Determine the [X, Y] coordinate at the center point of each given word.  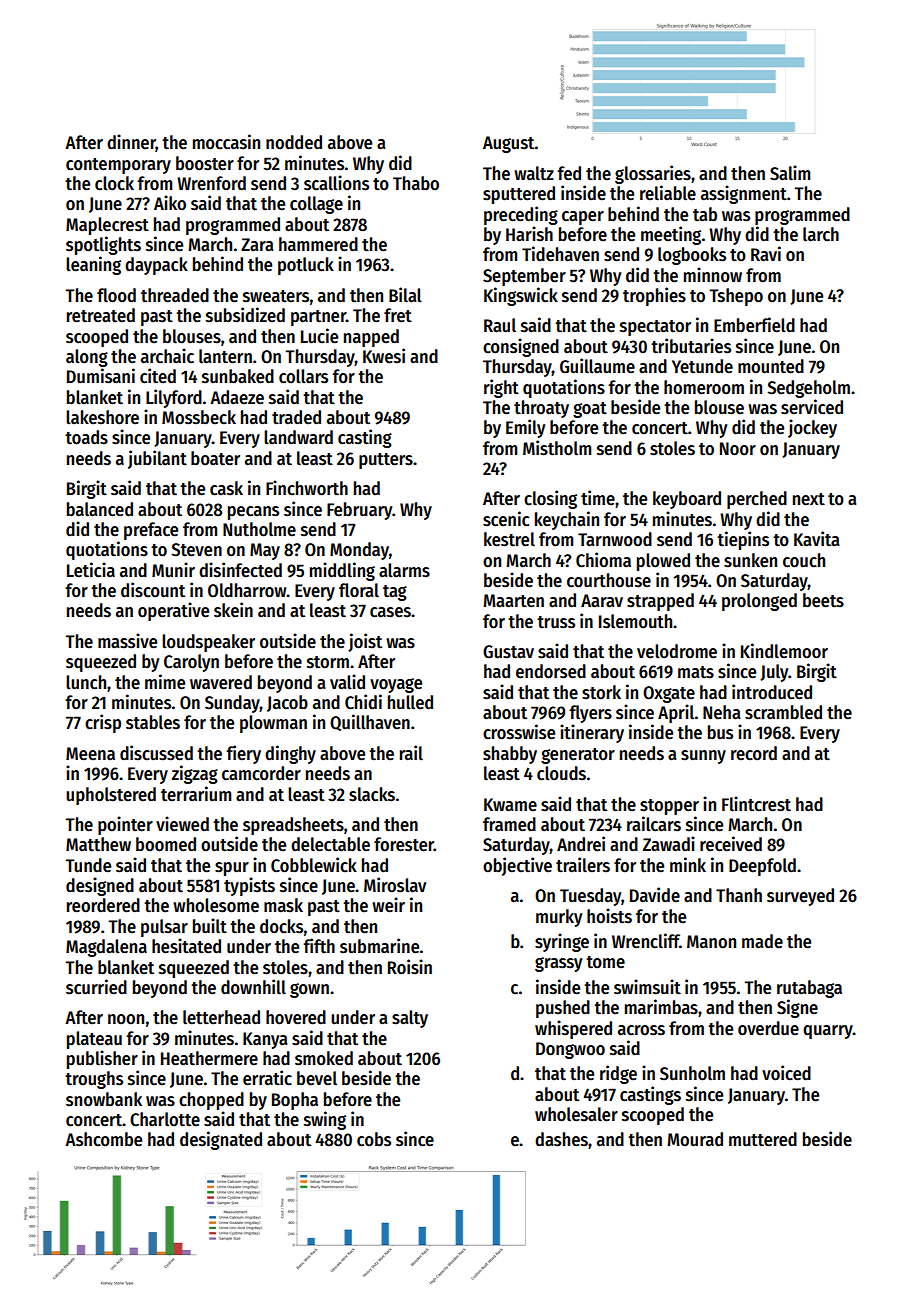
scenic [506, 519]
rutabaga [809, 989]
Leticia [91, 570]
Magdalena [106, 948]
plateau [94, 1040]
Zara [257, 245]
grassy [558, 964]
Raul [500, 325]
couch [804, 560]
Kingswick [521, 296]
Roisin [410, 967]
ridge [618, 1074]
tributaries [691, 346]
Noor [738, 449]
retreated [101, 315]
